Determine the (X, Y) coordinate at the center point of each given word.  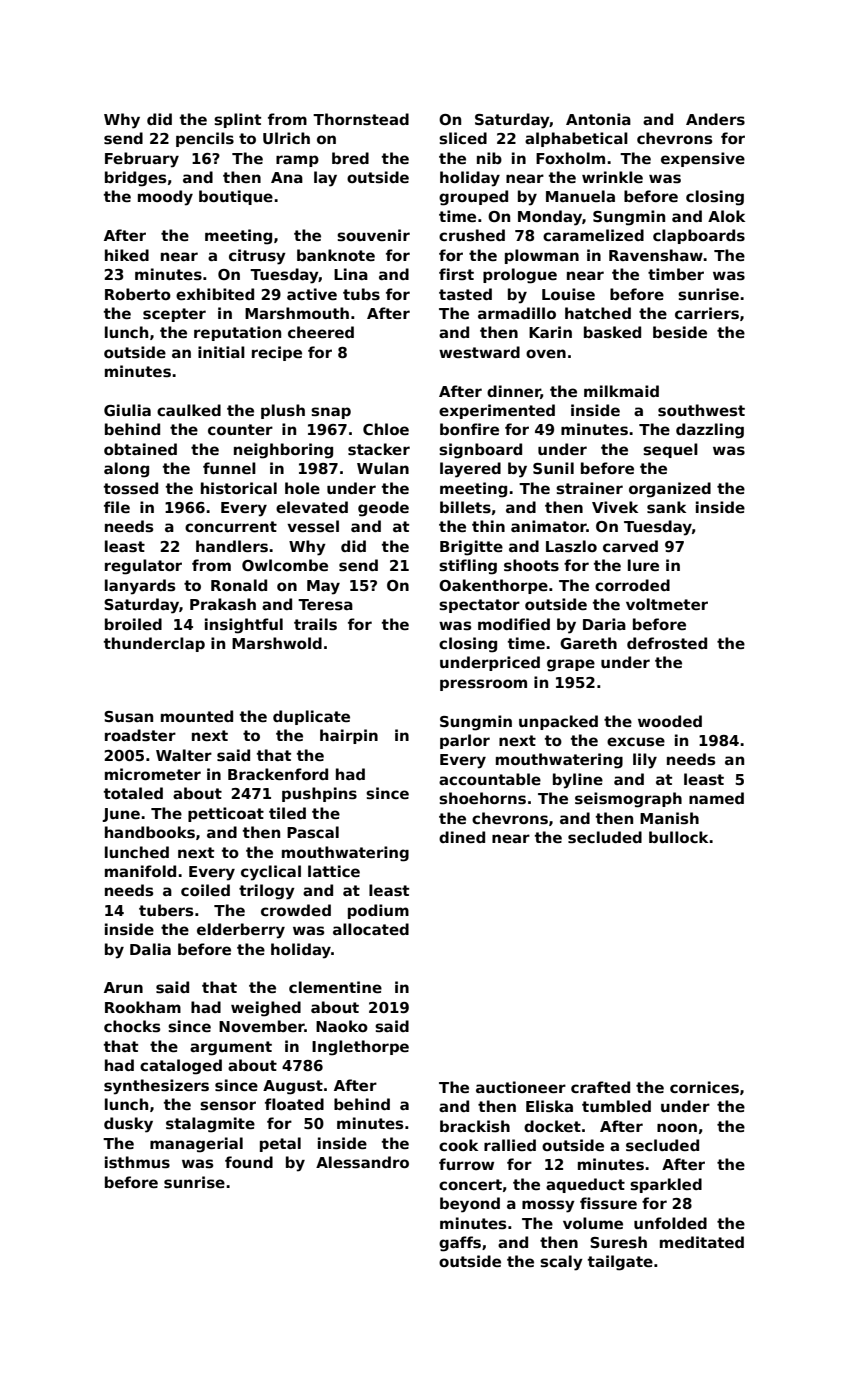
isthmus (137, 1162)
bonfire (469, 429)
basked (612, 332)
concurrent (231, 526)
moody (165, 198)
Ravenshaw (656, 255)
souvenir (373, 235)
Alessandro (362, 1162)
